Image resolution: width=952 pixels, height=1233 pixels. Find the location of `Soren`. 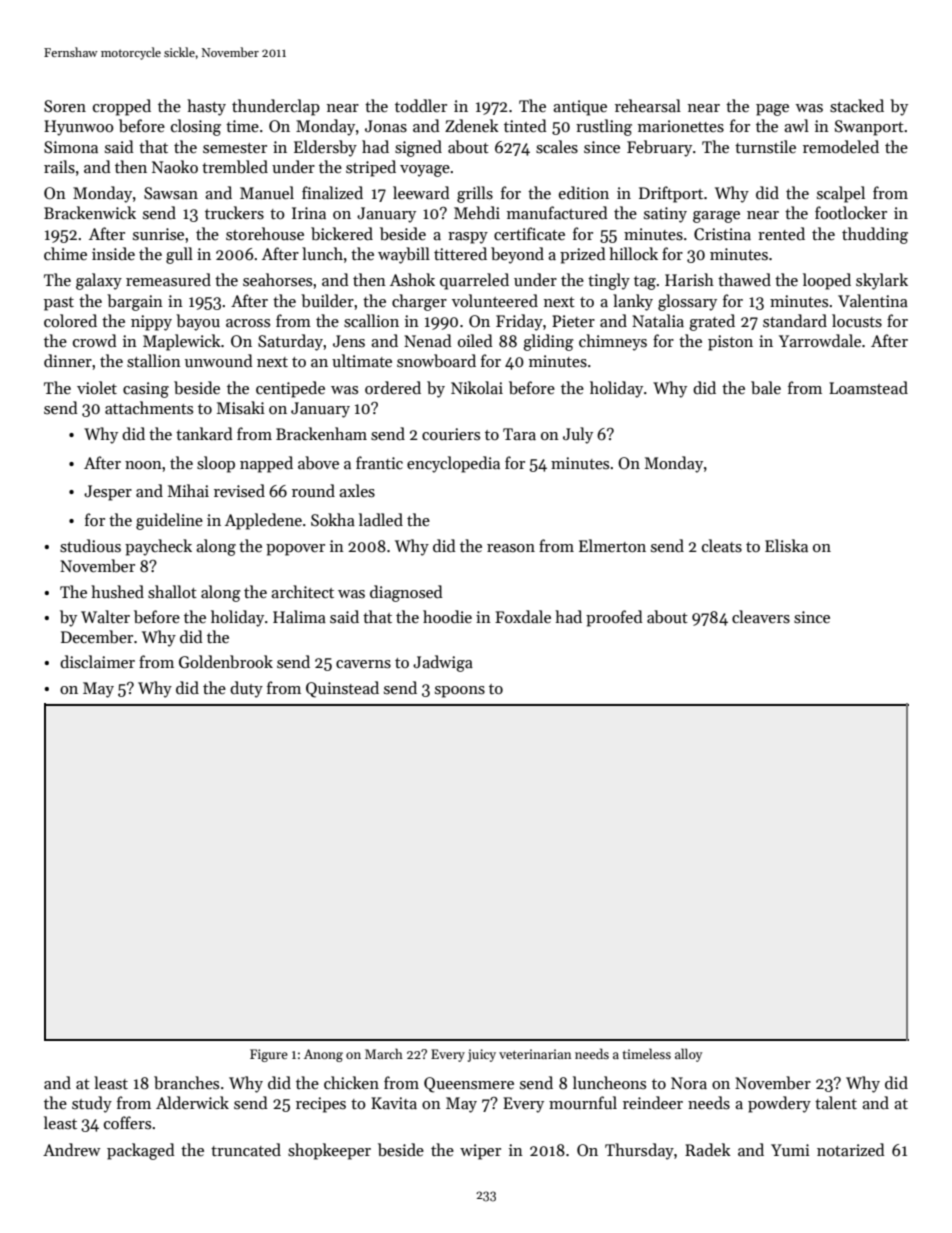

Soren is located at coordinates (65, 106).
